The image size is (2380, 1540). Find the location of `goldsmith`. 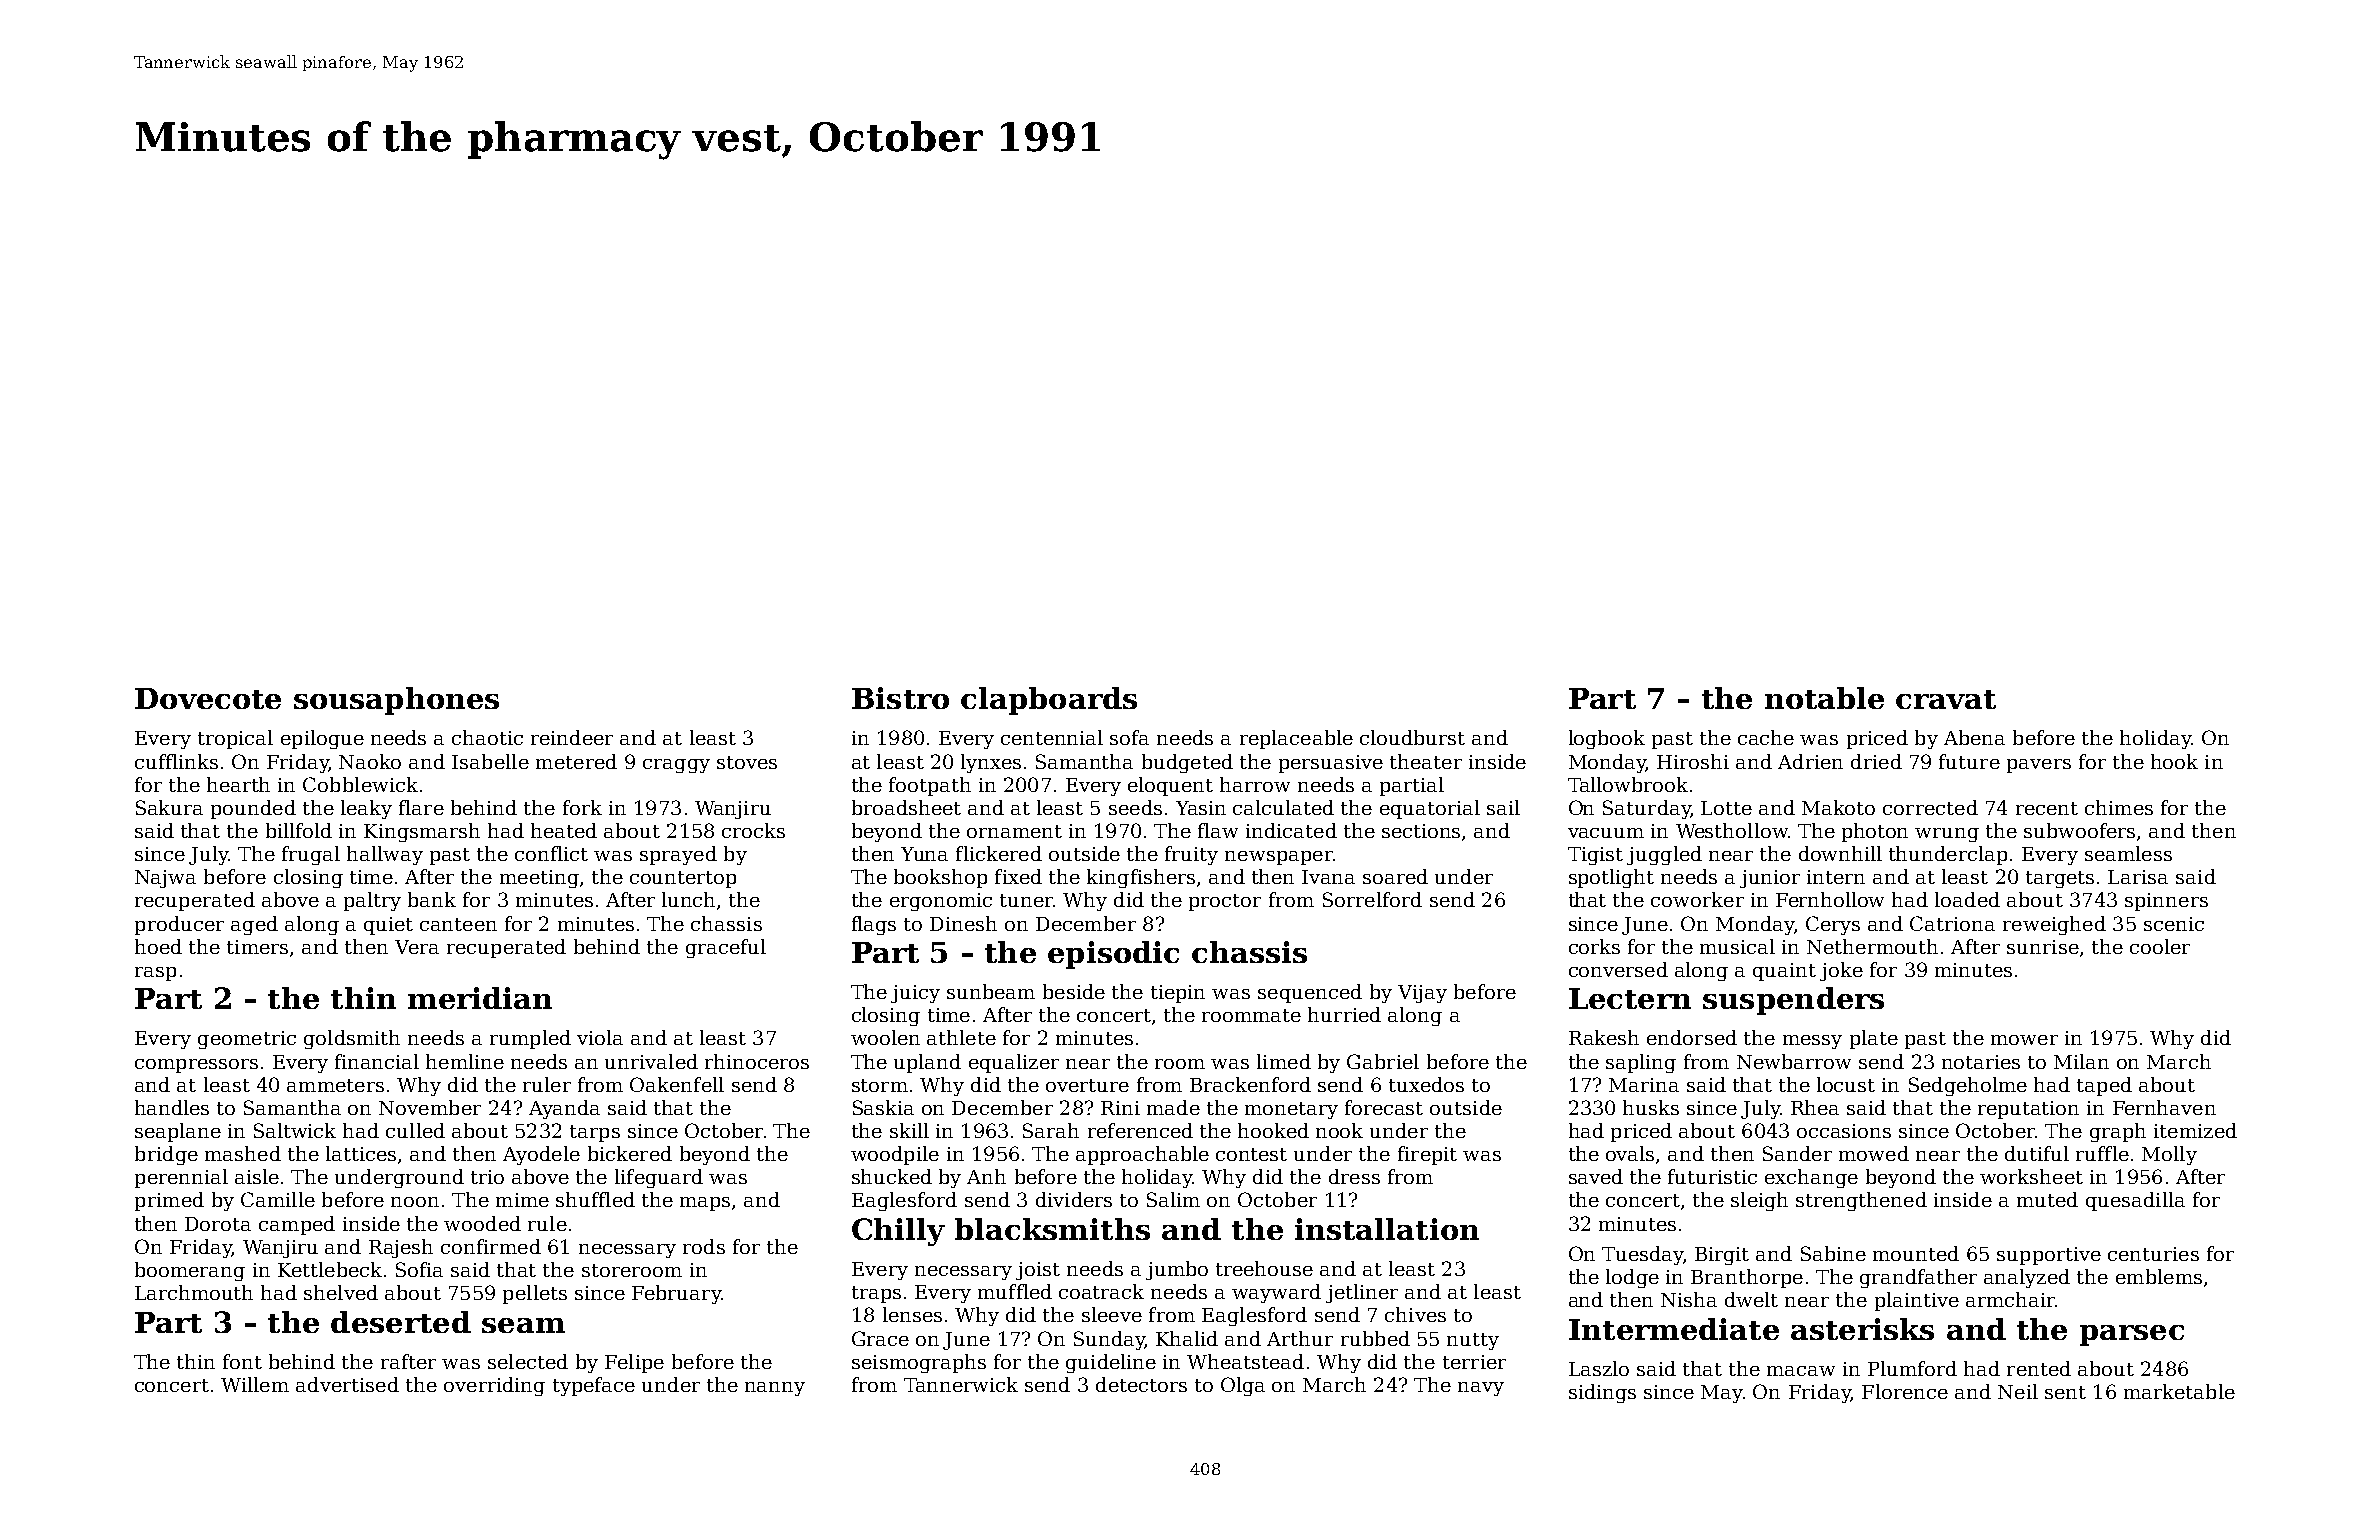

goldsmith is located at coordinates (352, 1039).
